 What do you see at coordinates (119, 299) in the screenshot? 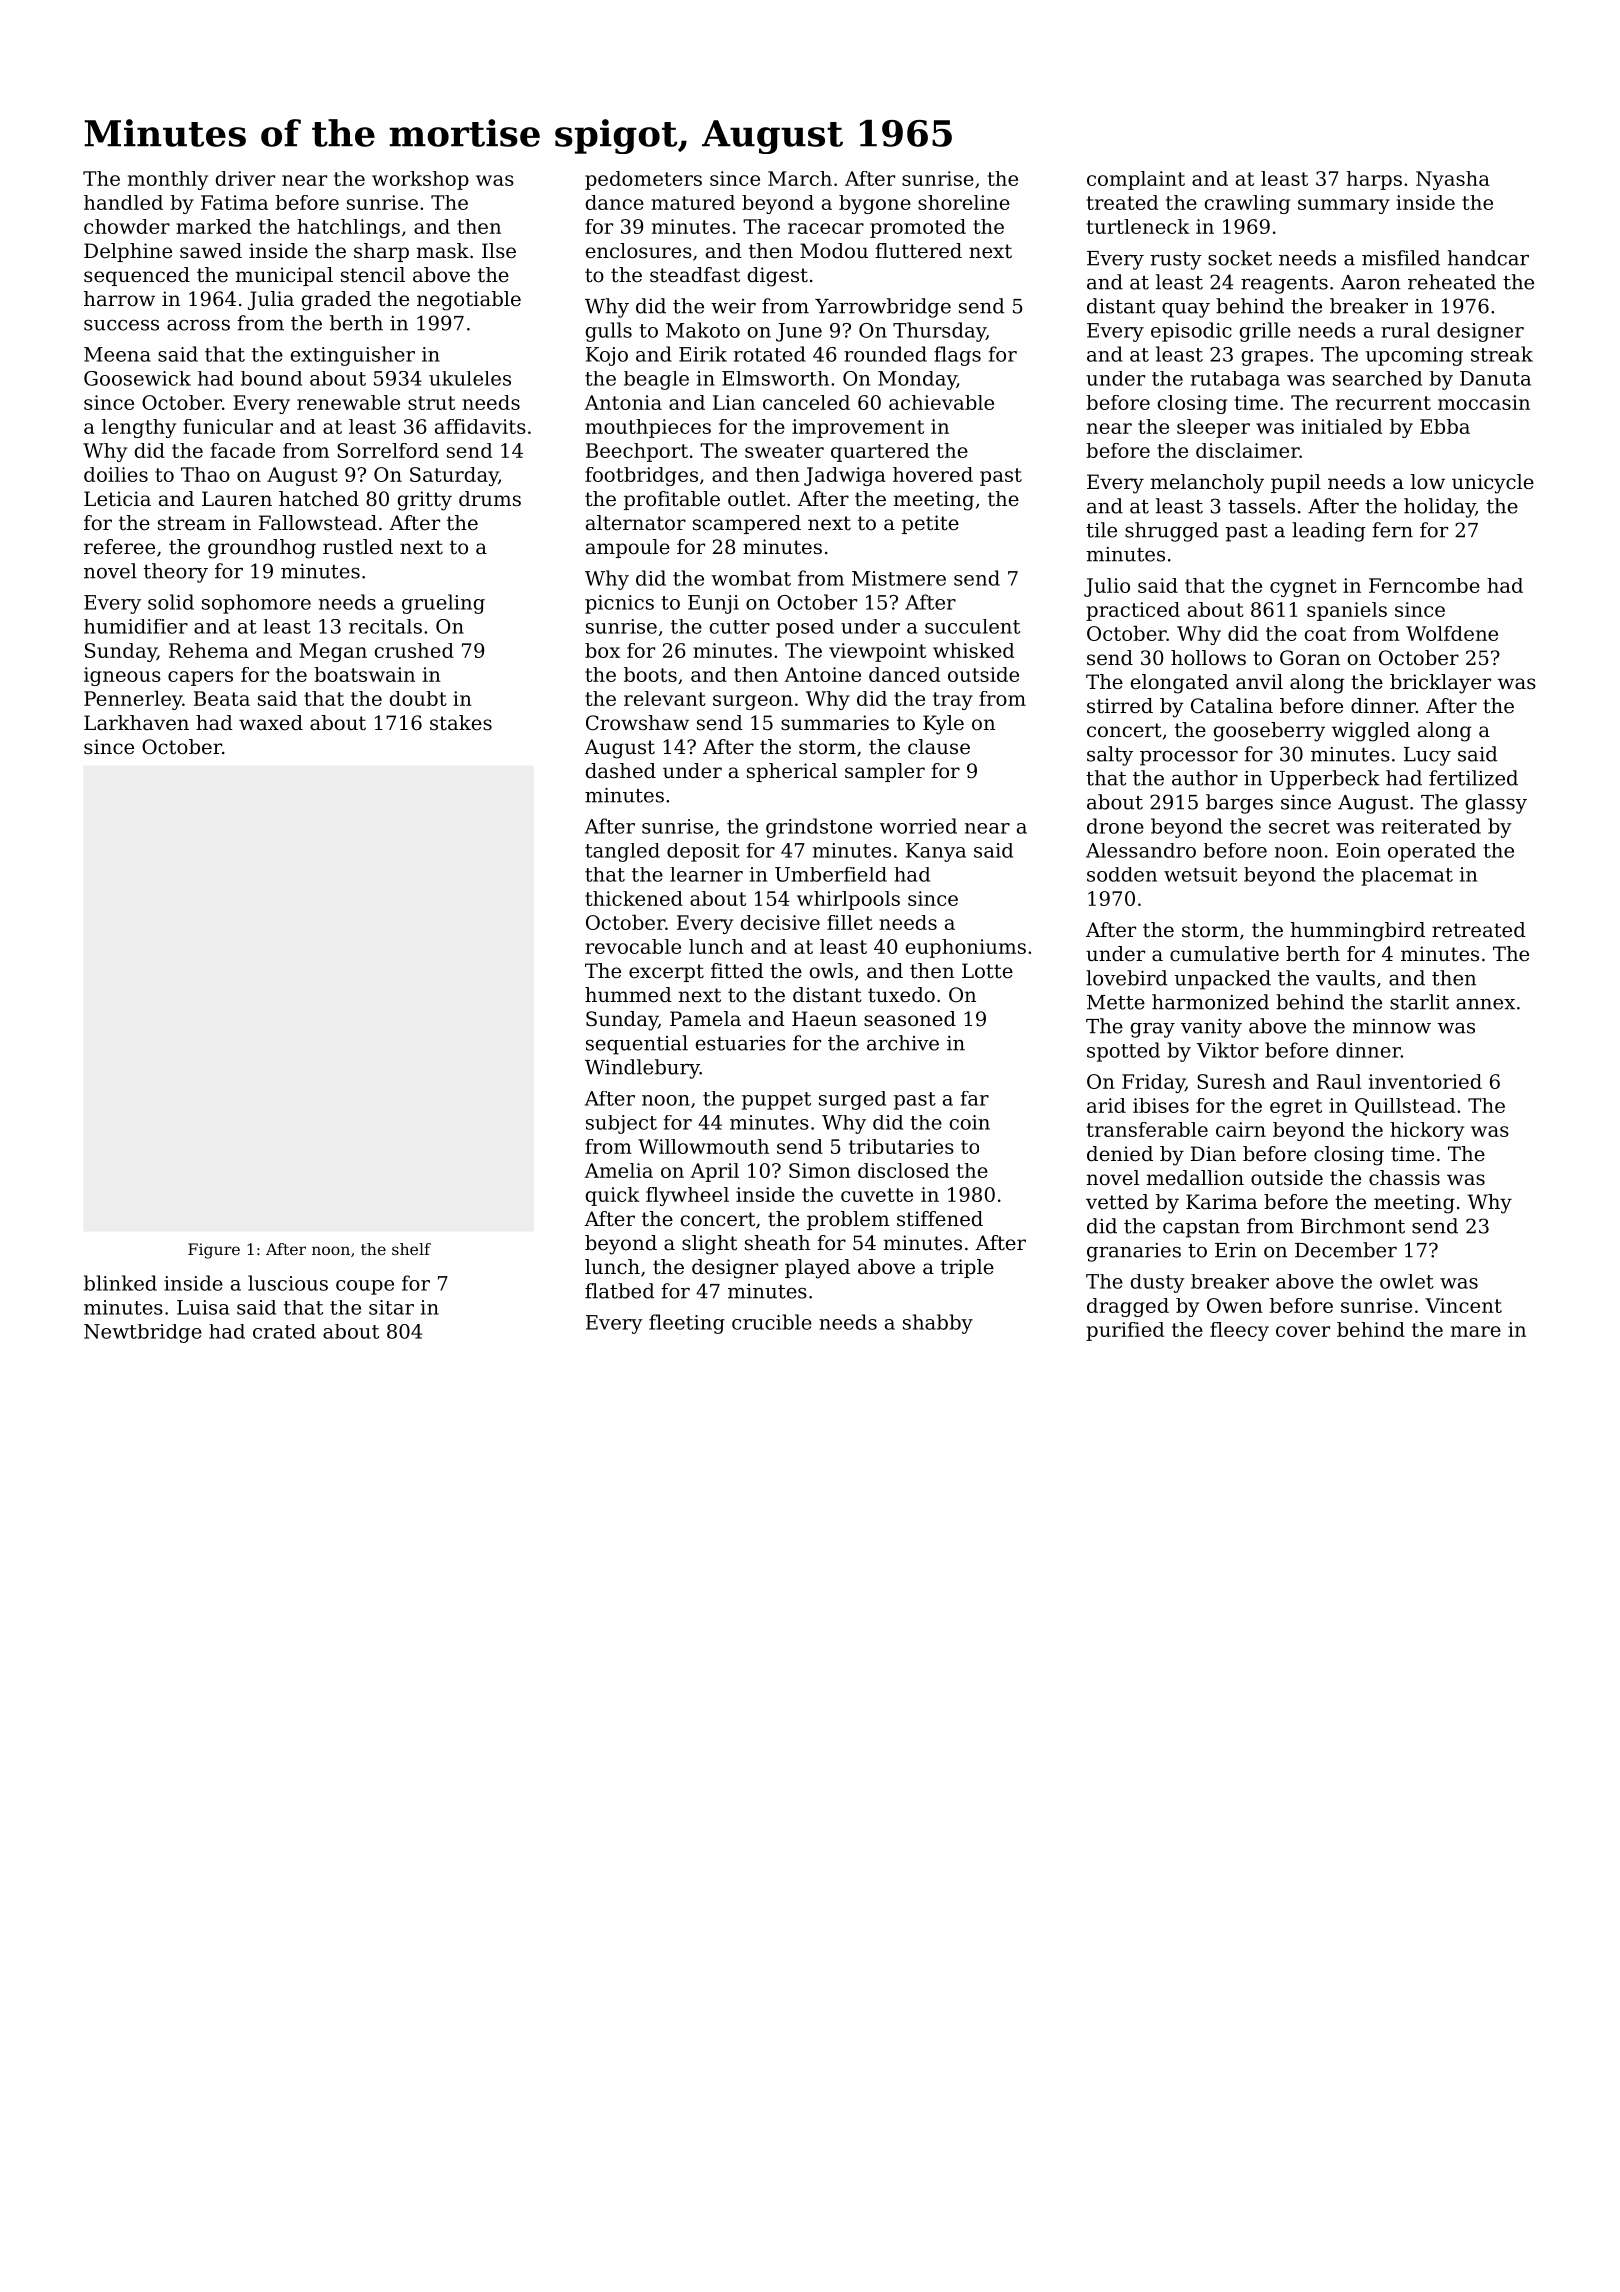
I see `harrow` at bounding box center [119, 299].
